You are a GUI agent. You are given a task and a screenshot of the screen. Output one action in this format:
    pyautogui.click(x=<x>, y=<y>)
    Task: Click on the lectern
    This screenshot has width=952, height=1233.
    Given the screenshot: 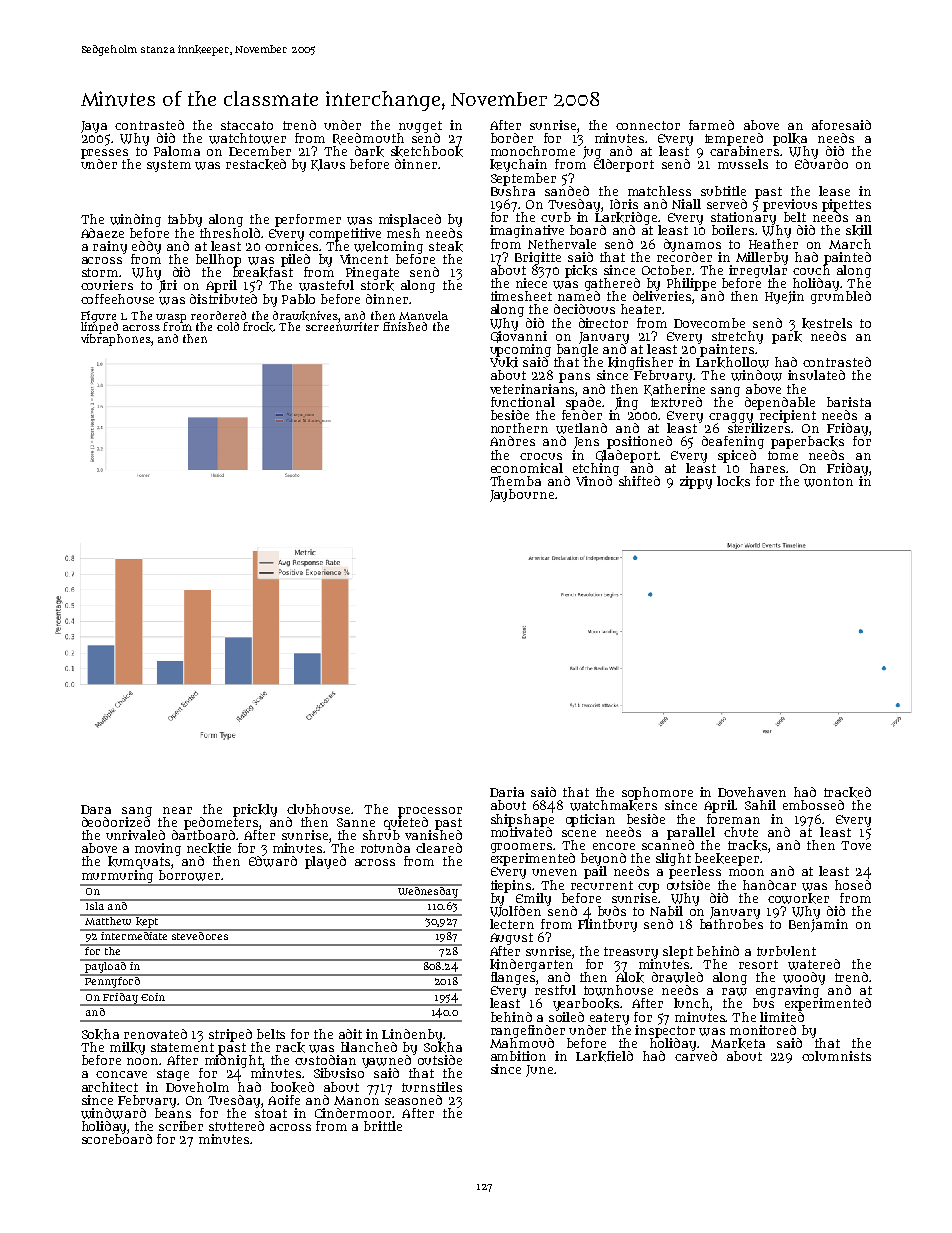 What is the action you would take?
    pyautogui.click(x=512, y=924)
